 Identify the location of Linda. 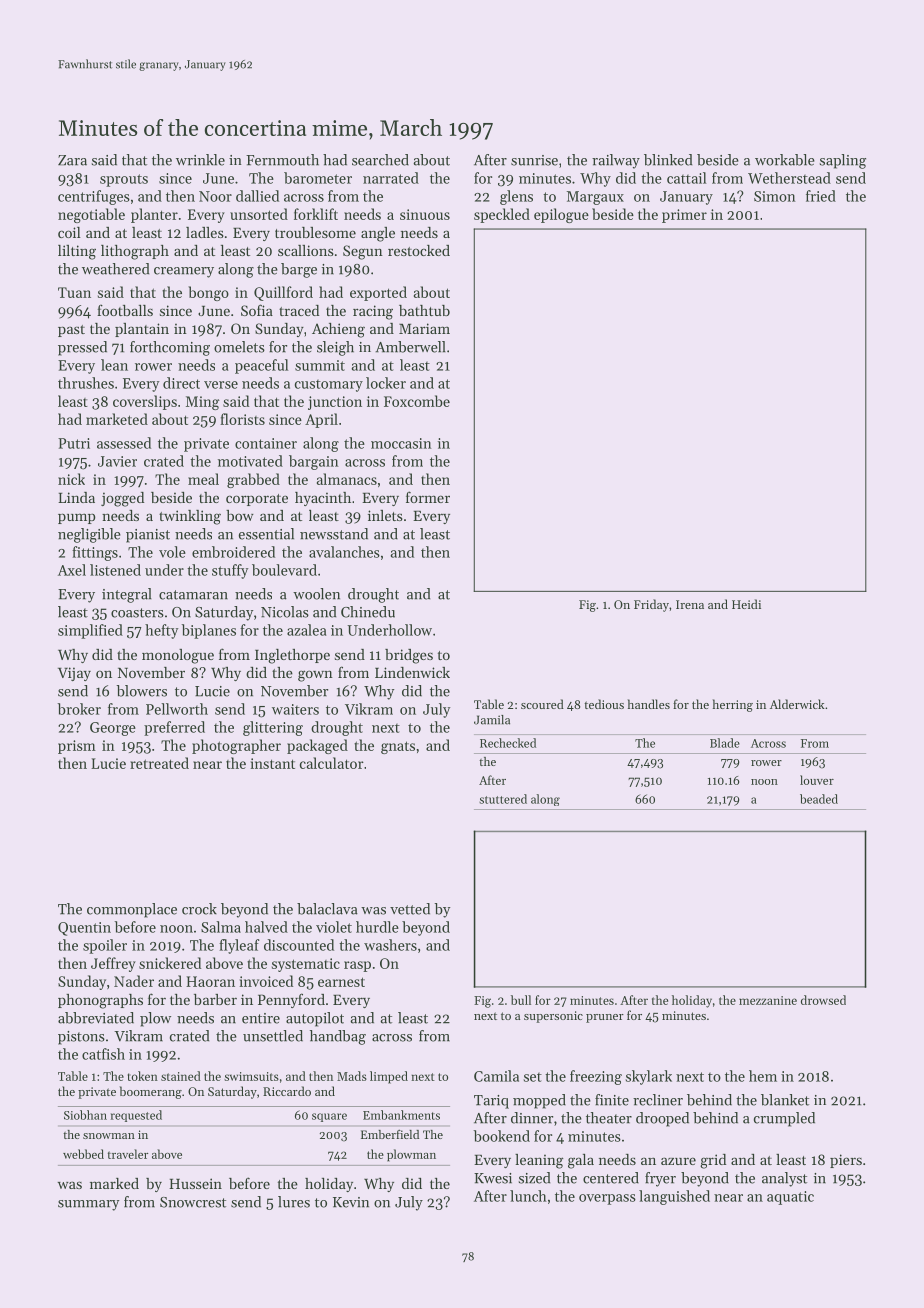
(76, 497).
